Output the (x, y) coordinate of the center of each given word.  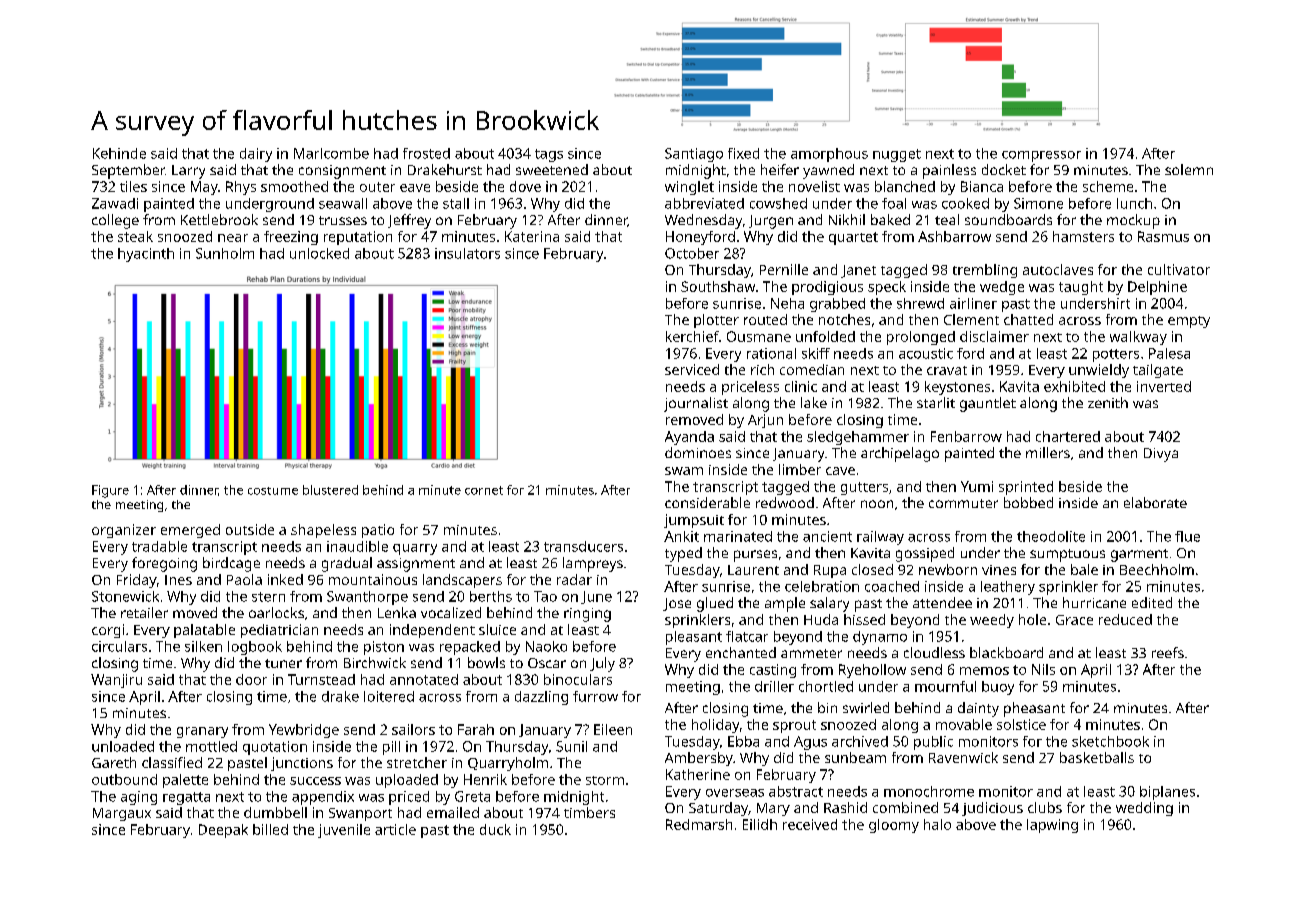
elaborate (1155, 502)
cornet (484, 490)
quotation (275, 748)
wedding (1144, 809)
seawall (343, 203)
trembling (985, 271)
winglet (689, 188)
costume (273, 491)
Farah (476, 729)
